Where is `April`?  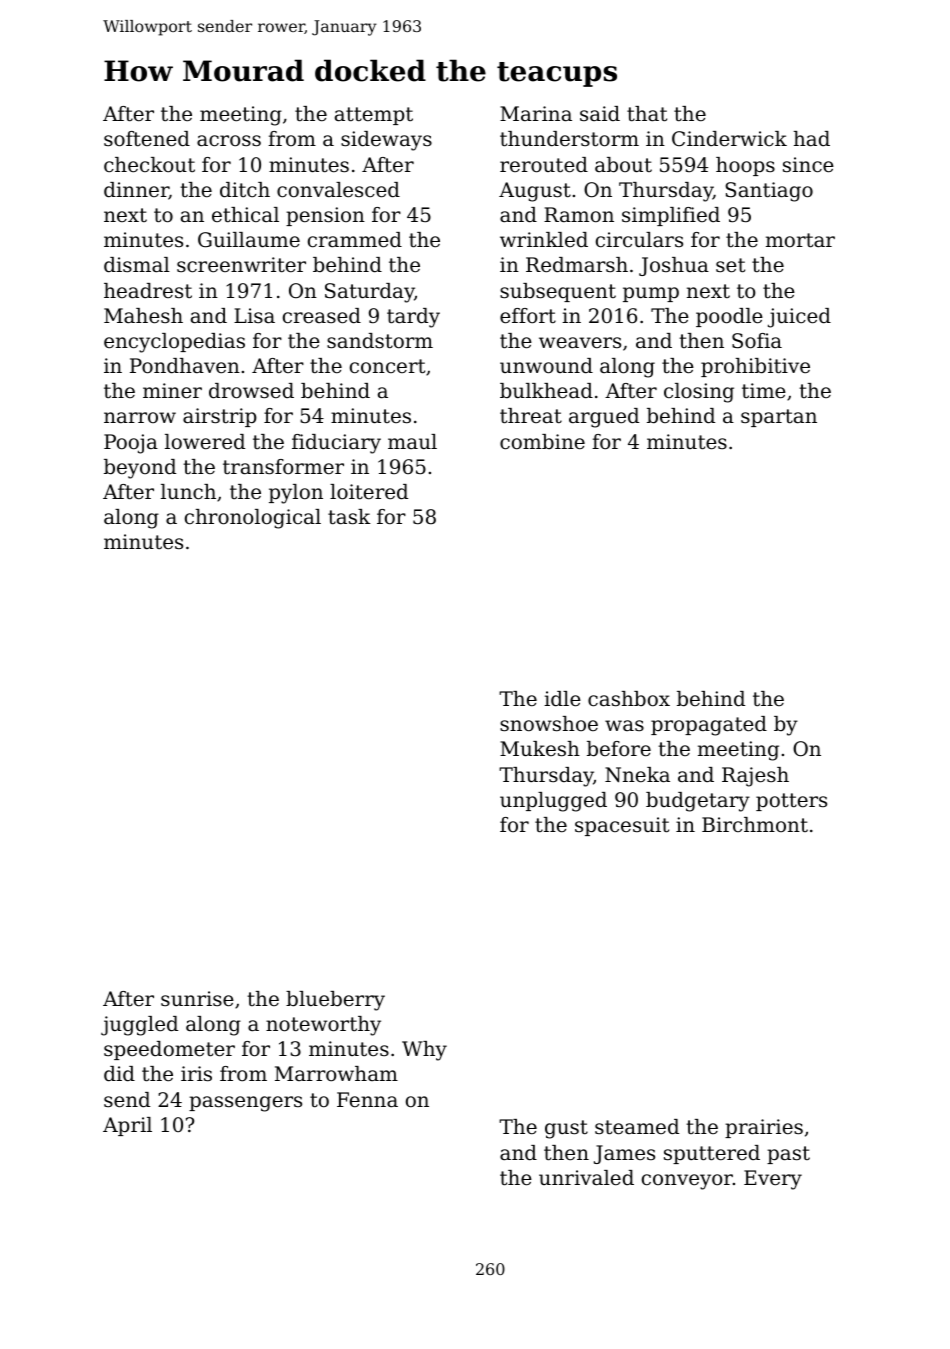 April is located at coordinates (127, 1126).
